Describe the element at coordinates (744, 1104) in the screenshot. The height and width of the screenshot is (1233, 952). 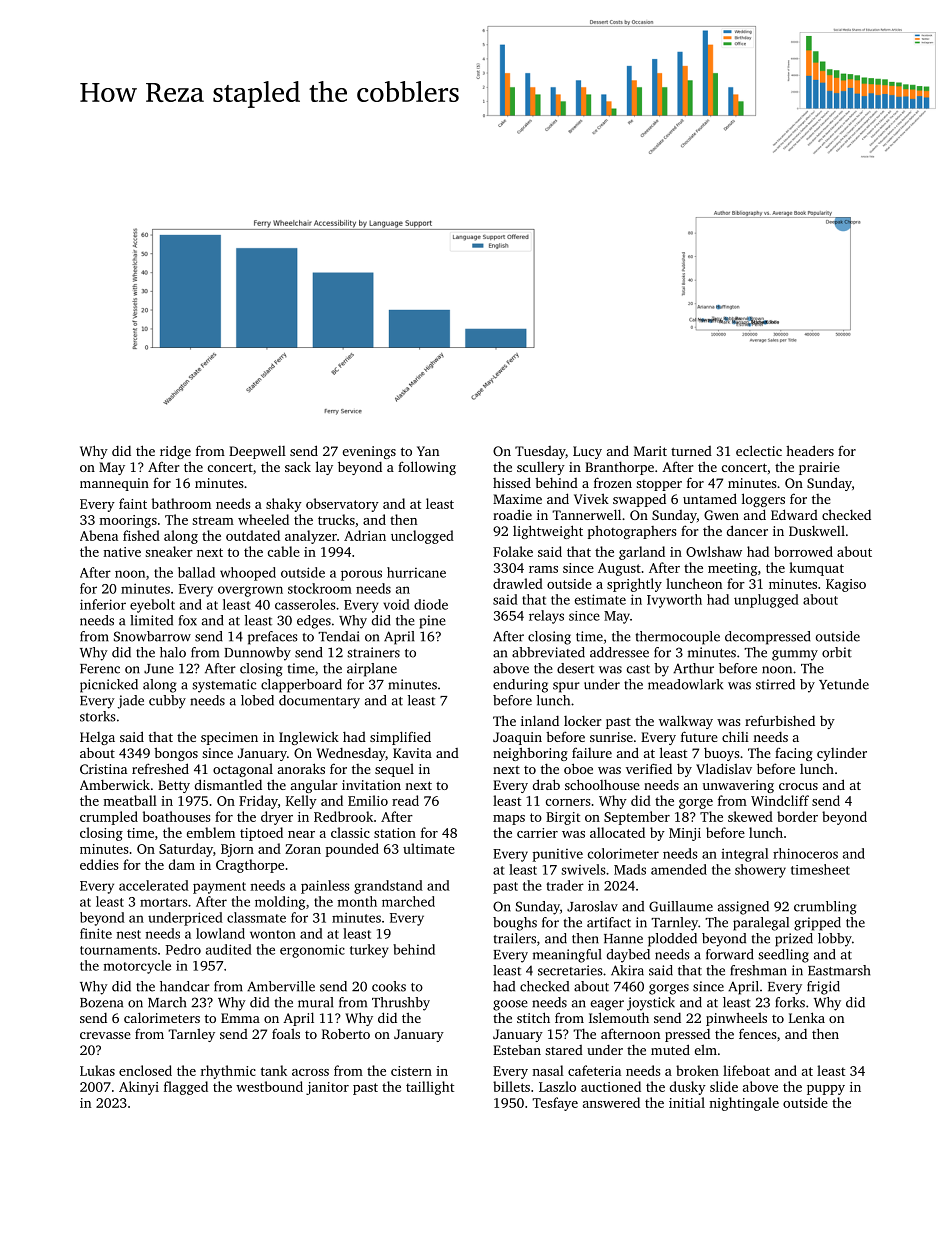
I see `nightingale` at that location.
